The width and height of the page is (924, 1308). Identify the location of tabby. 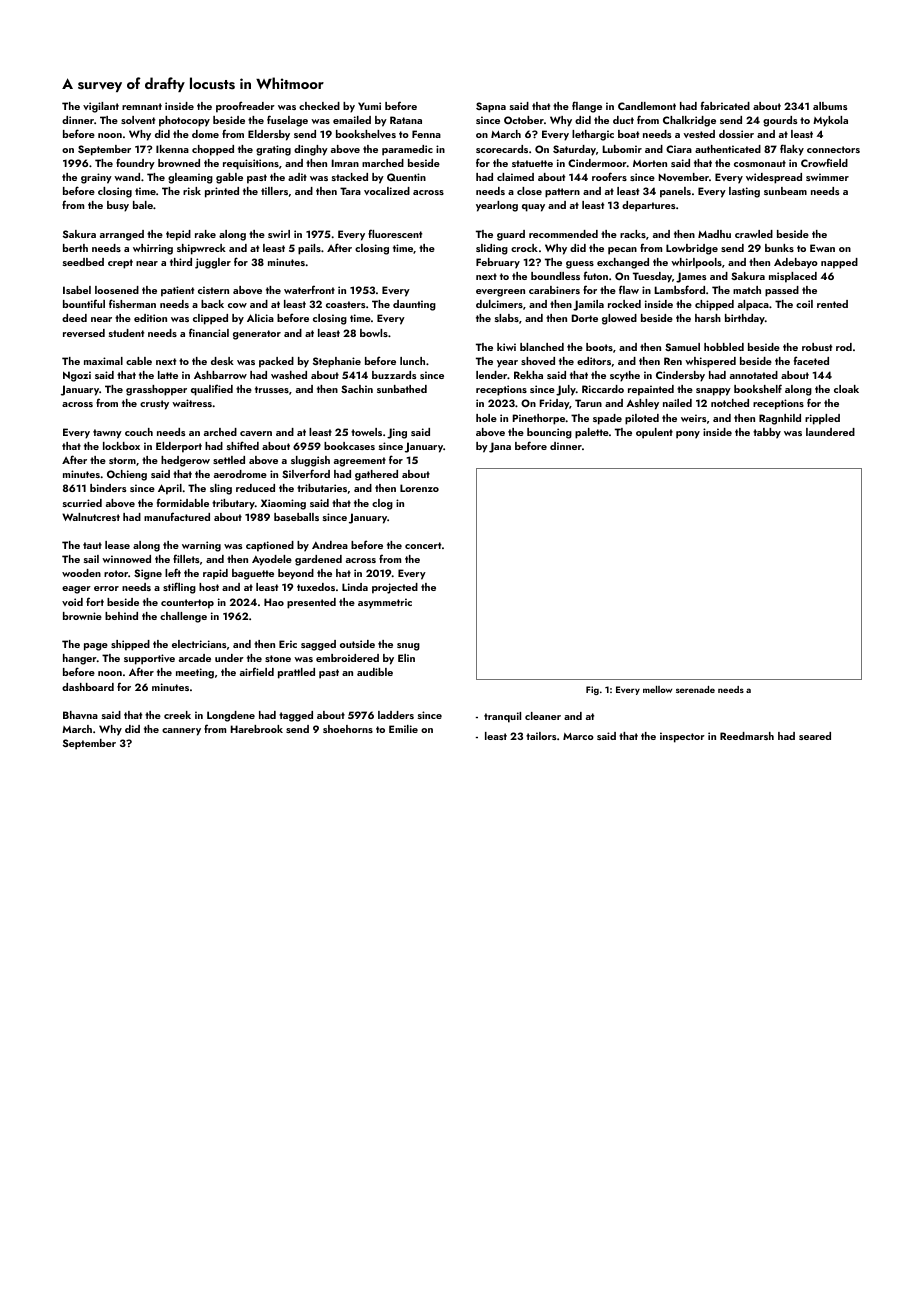
(767, 433).
